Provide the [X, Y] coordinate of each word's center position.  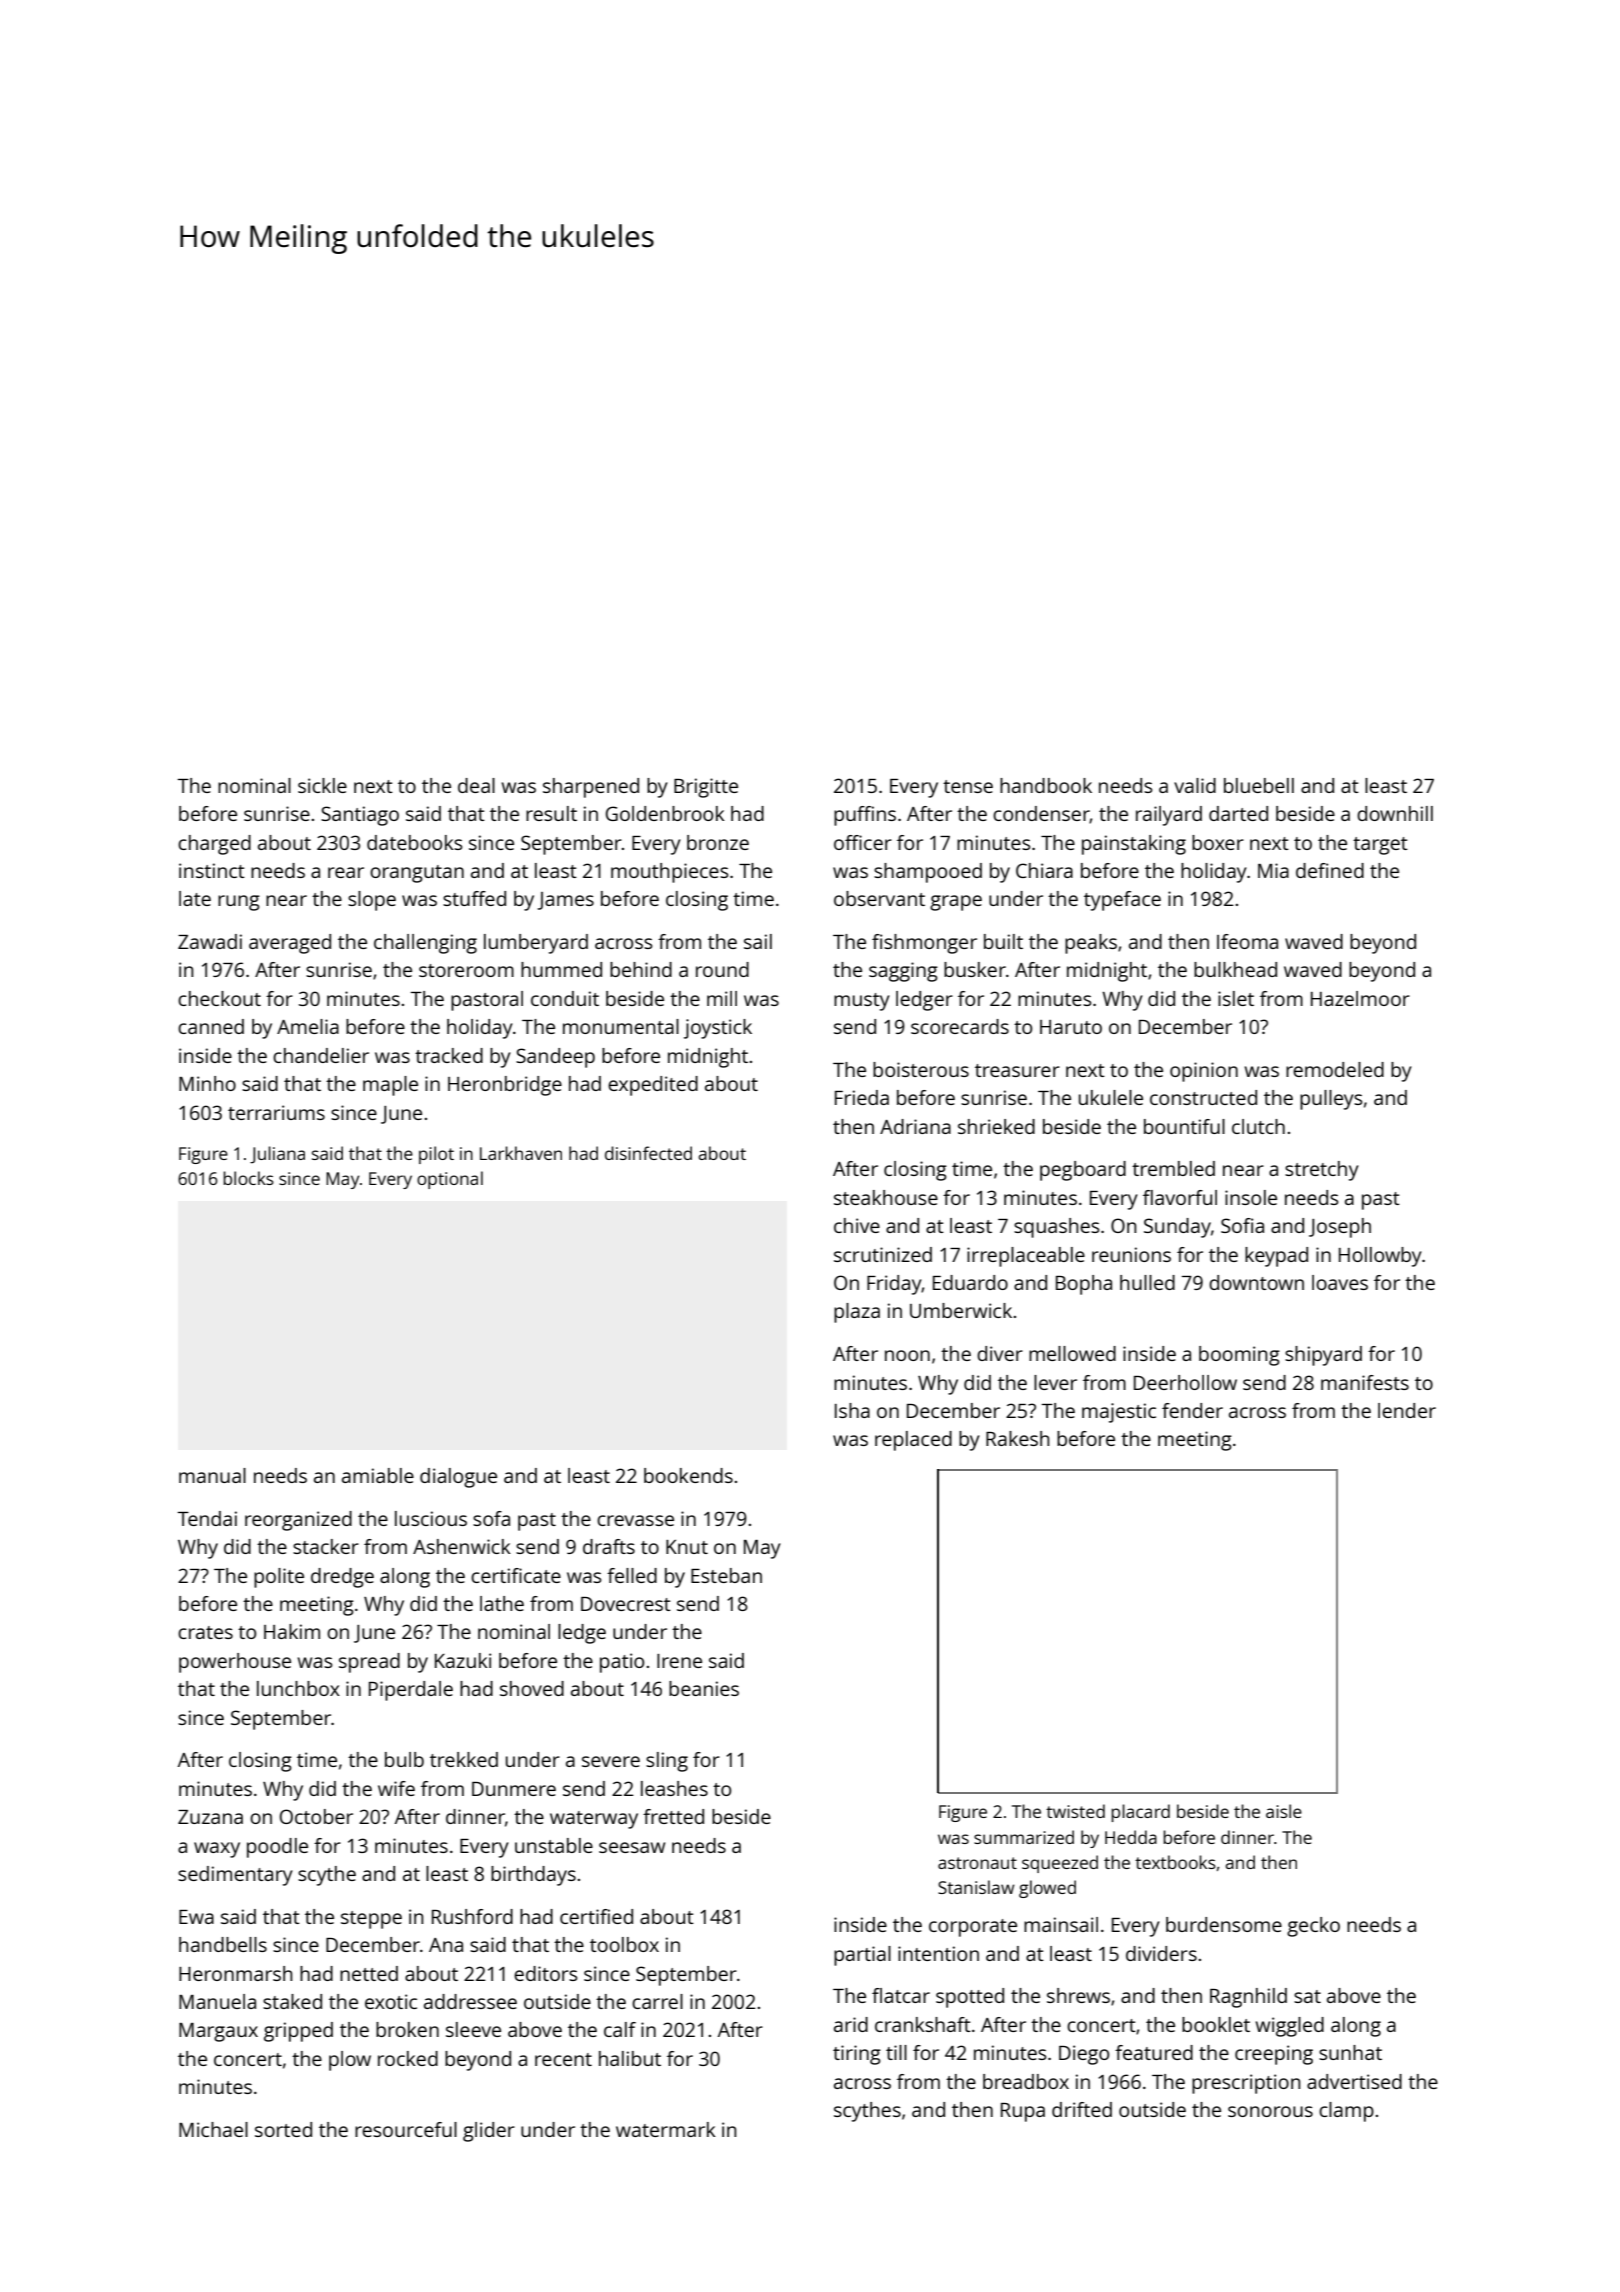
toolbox [624, 1944]
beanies [704, 1688]
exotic [391, 2001]
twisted [1075, 1811]
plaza [857, 1313]
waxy [217, 1850]
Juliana [277, 1155]
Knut [687, 1547]
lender [1407, 1410]
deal [476, 785]
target [1380, 846]
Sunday [1177, 1228]
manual [212, 1475]
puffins [865, 816]
